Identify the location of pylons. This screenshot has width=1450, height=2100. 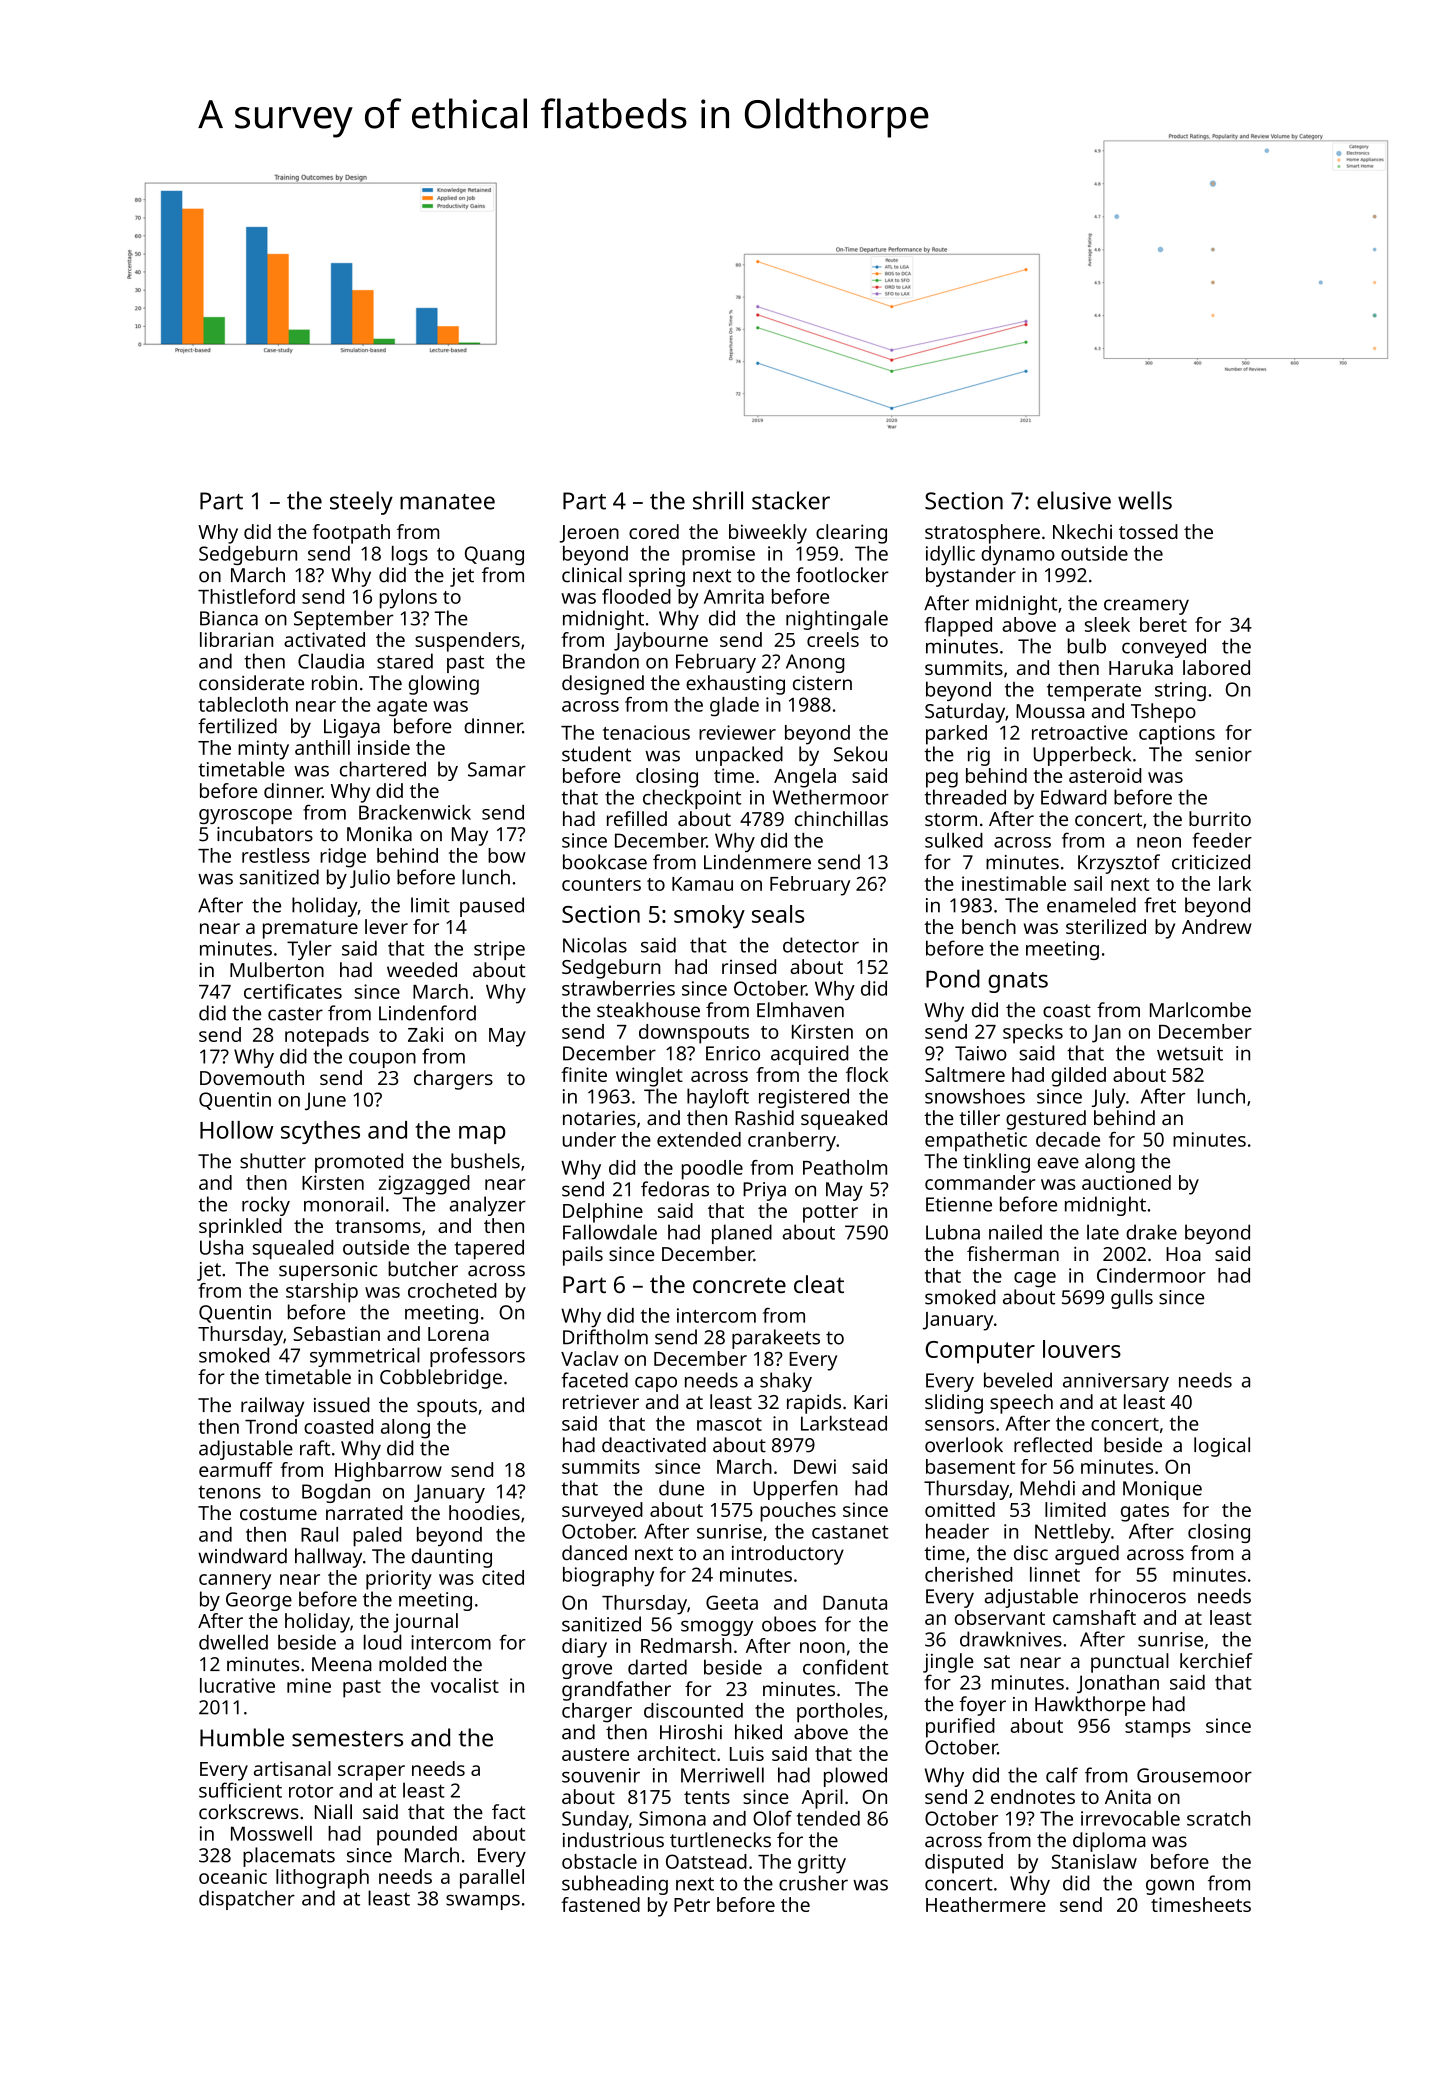
(408, 599).
